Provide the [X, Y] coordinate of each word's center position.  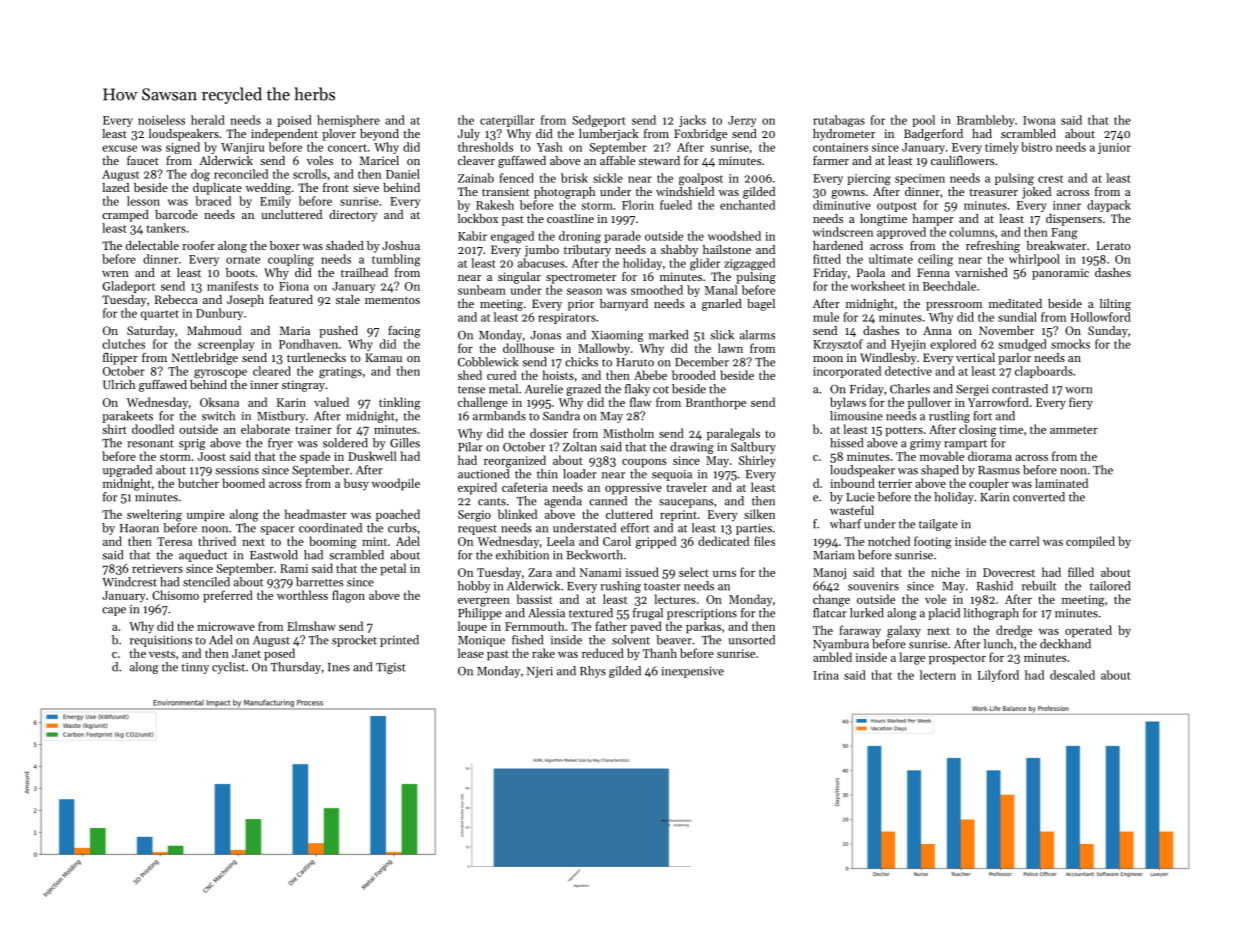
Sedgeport [598, 121]
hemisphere [348, 121]
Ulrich [119, 384]
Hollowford [1101, 317]
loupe [472, 627]
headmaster [316, 514]
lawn [730, 348]
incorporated [847, 372]
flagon [348, 596]
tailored [1110, 586]
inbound [852, 483]
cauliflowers [962, 160]
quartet [160, 315]
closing [978, 430]
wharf [846, 524]
